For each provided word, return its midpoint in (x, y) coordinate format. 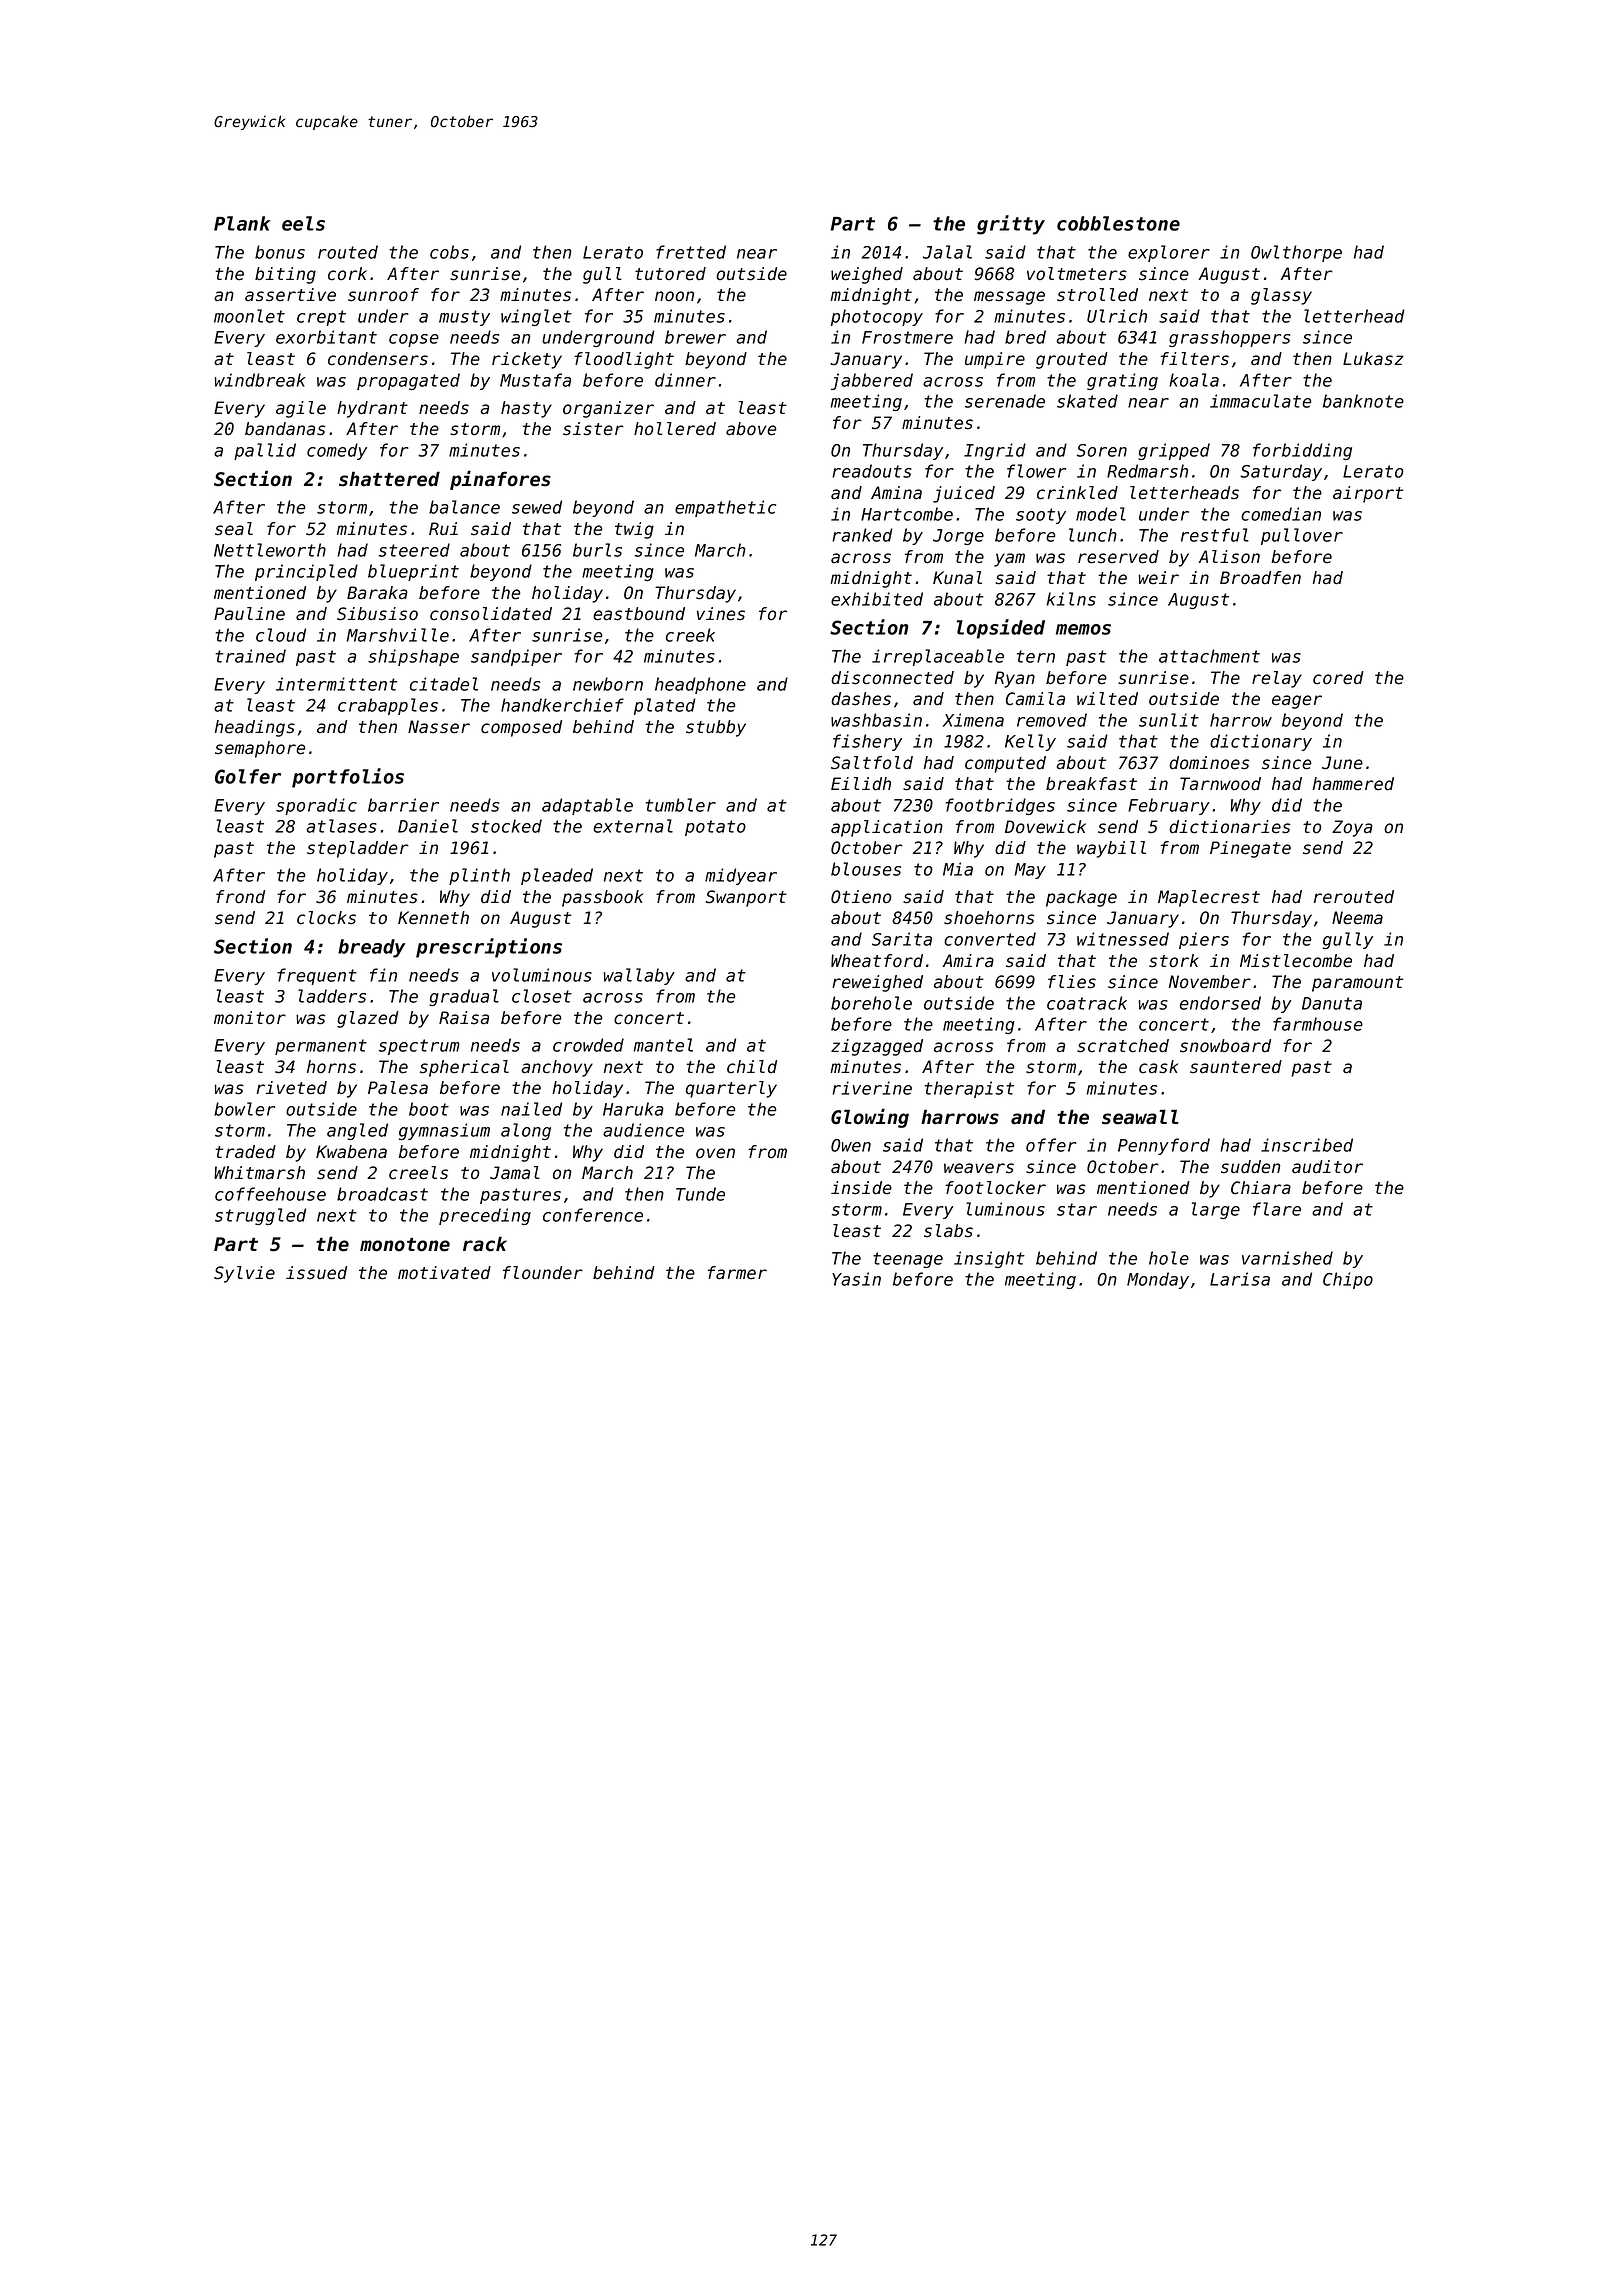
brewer (695, 337)
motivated (444, 1273)
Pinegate (1250, 849)
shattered (389, 479)
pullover (1302, 536)
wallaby (639, 976)
